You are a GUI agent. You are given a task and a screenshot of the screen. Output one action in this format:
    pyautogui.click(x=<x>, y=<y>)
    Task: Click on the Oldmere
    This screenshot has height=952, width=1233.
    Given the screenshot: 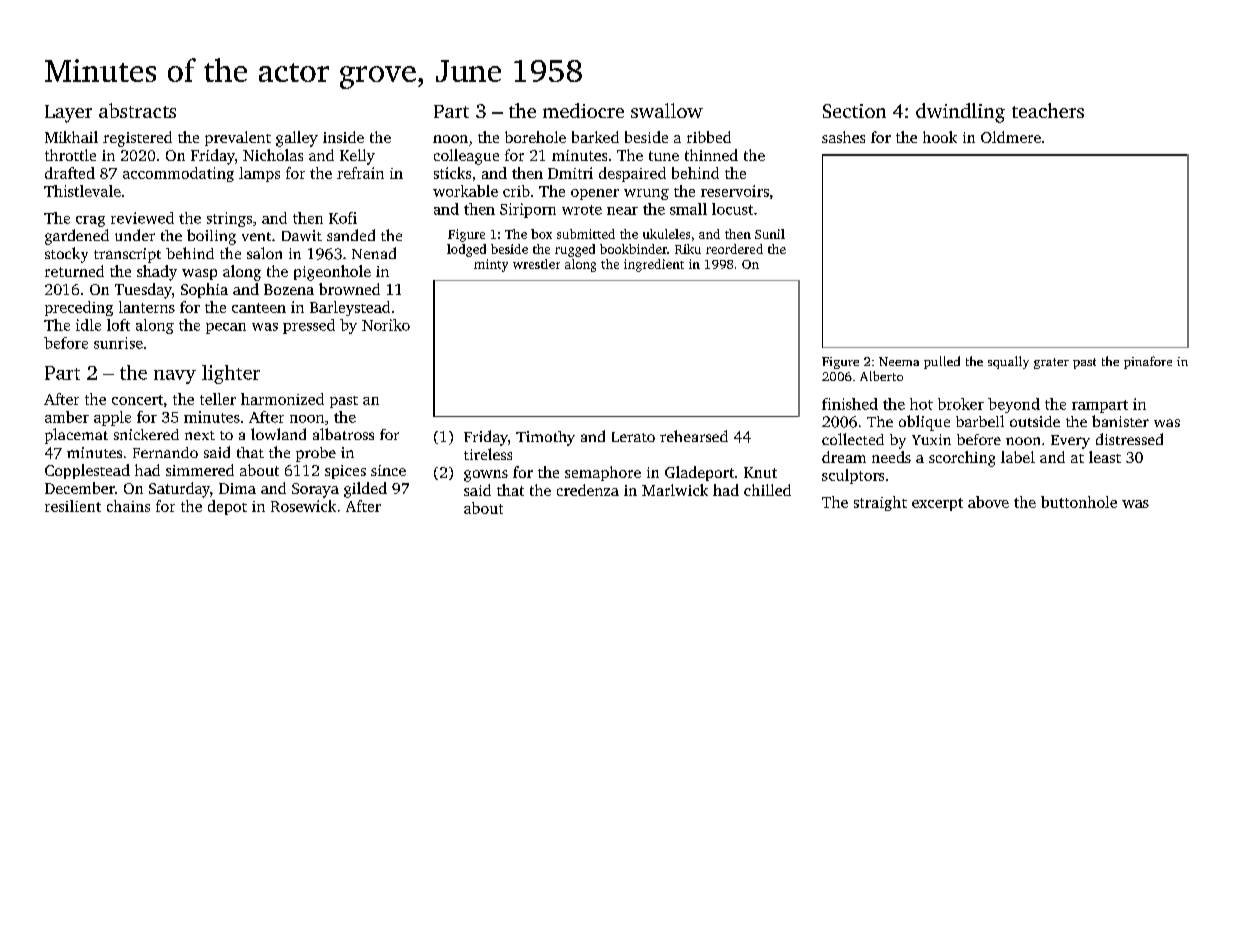 What is the action you would take?
    pyautogui.click(x=1011, y=137)
